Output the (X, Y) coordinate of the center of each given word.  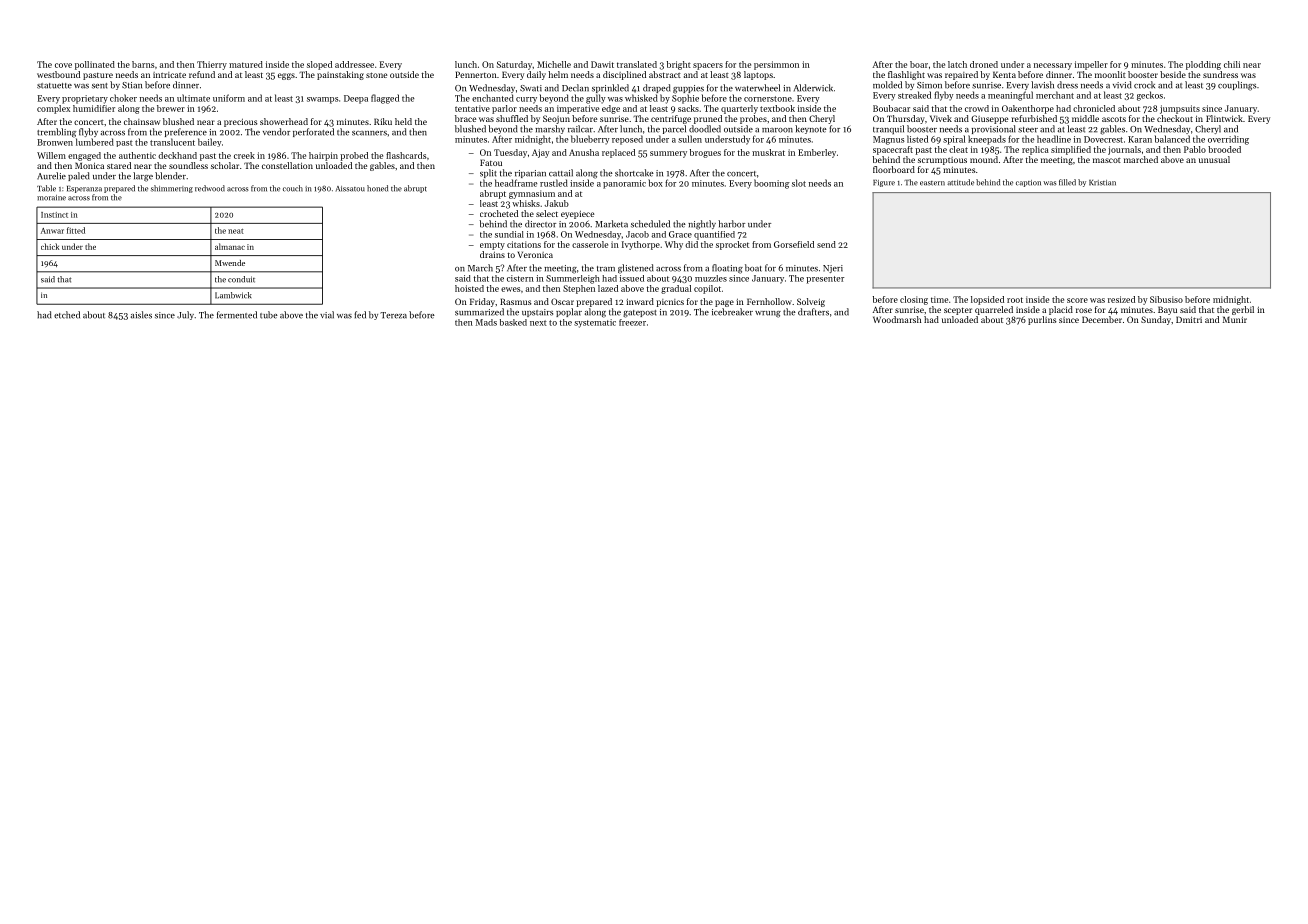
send (826, 244)
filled (1067, 182)
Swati (531, 88)
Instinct (54, 215)
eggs (286, 76)
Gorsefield (794, 244)
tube (269, 315)
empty (492, 246)
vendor (276, 132)
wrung (768, 314)
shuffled (512, 118)
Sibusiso (1166, 299)
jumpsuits (1180, 109)
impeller (1091, 65)
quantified (714, 235)
